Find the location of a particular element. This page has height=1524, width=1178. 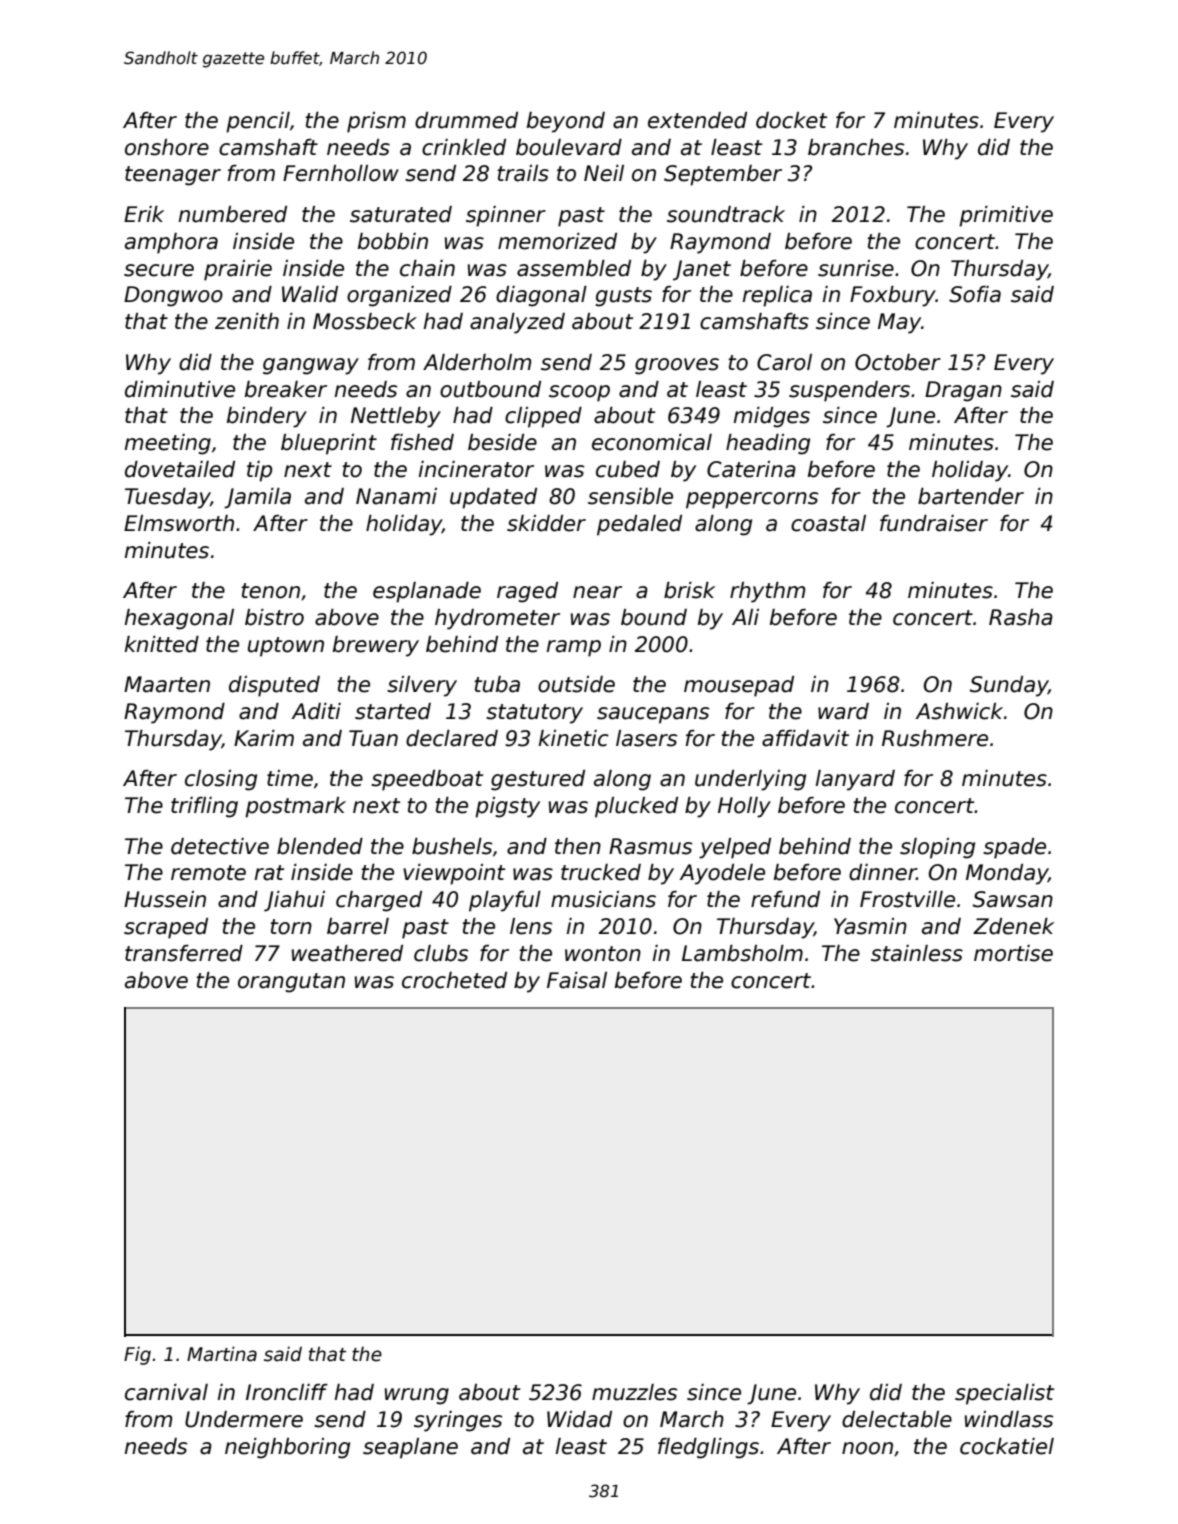

knitted is located at coordinates (162, 644).
